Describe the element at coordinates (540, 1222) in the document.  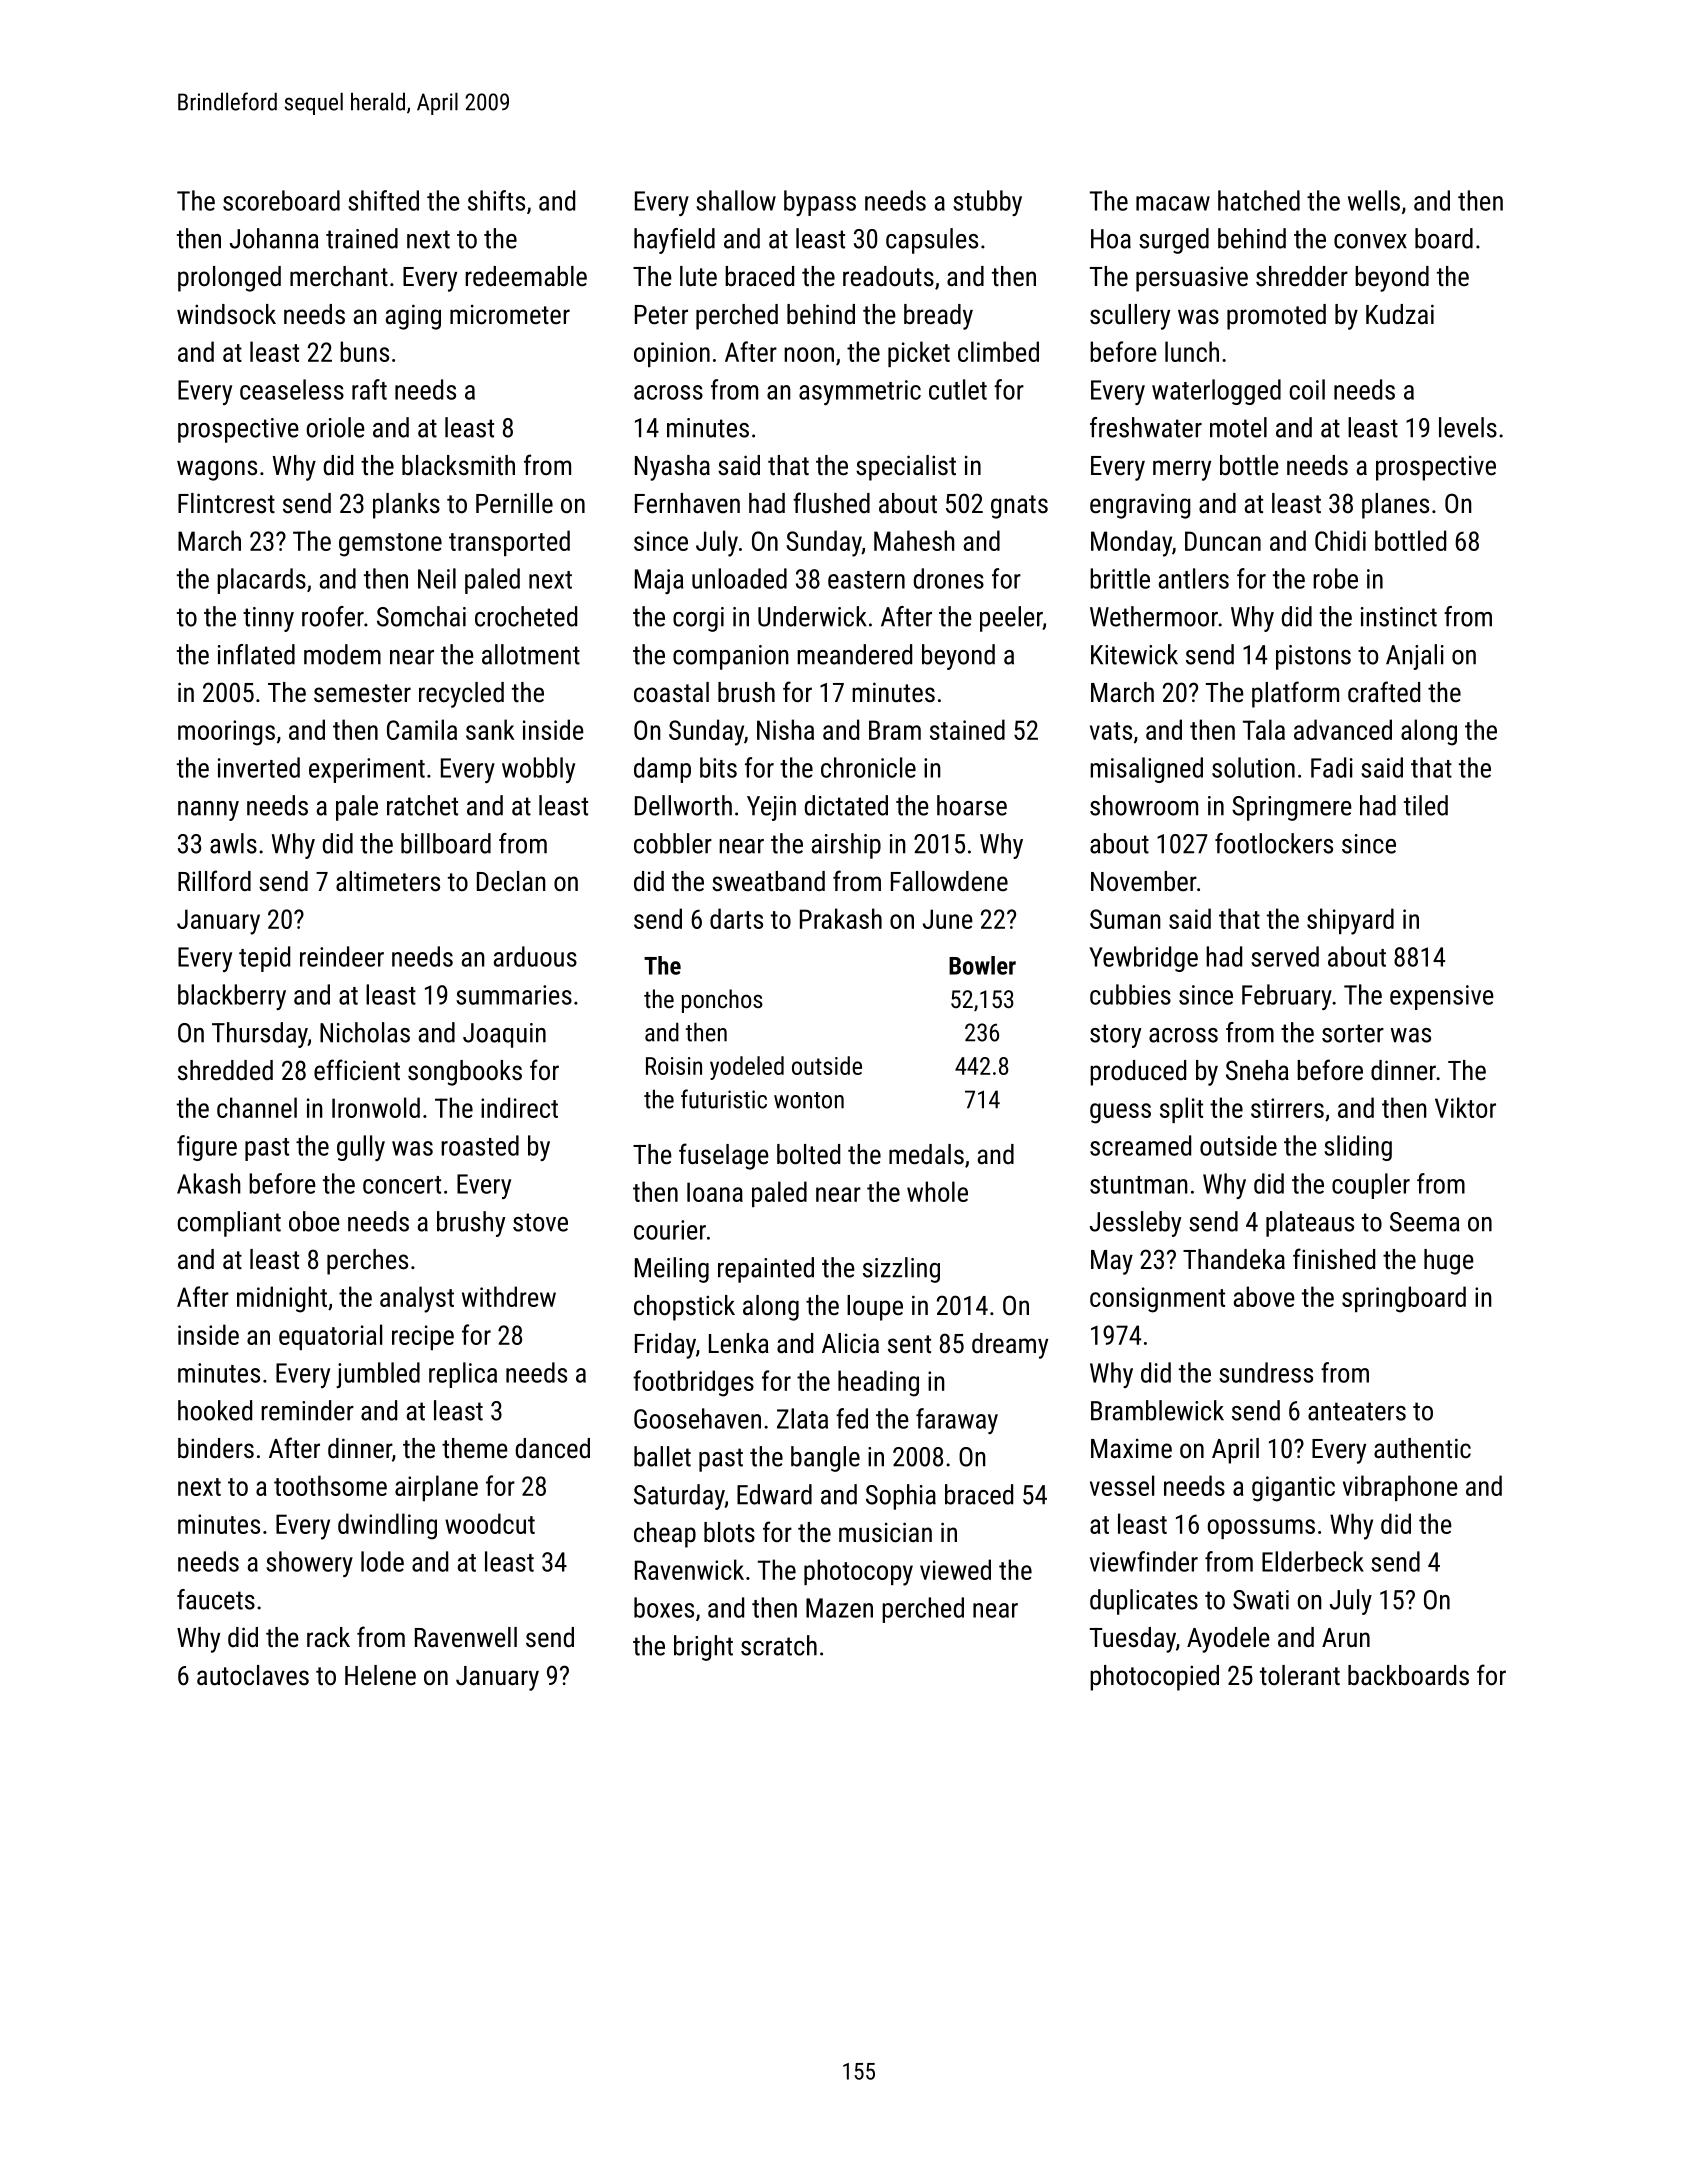
I see `stove` at that location.
